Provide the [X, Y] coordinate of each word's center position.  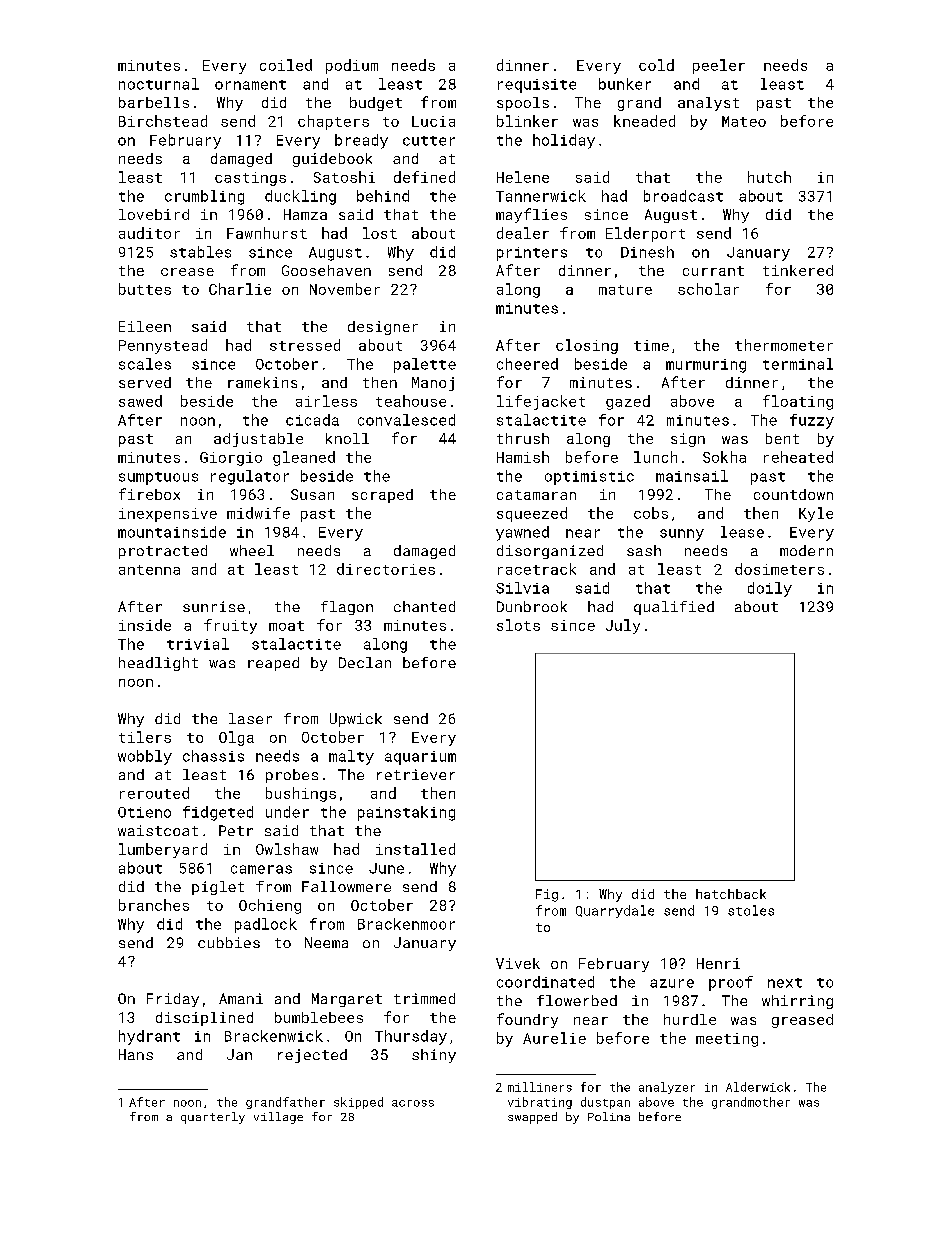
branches [154, 905]
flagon [347, 608]
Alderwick [758, 1087]
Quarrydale [615, 911]
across [413, 1103]
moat [286, 626]
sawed [140, 401]
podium [352, 66]
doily [770, 589]
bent [782, 438]
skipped [358, 1103]
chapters [333, 122]
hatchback [731, 894]
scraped [382, 496]
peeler [719, 66]
